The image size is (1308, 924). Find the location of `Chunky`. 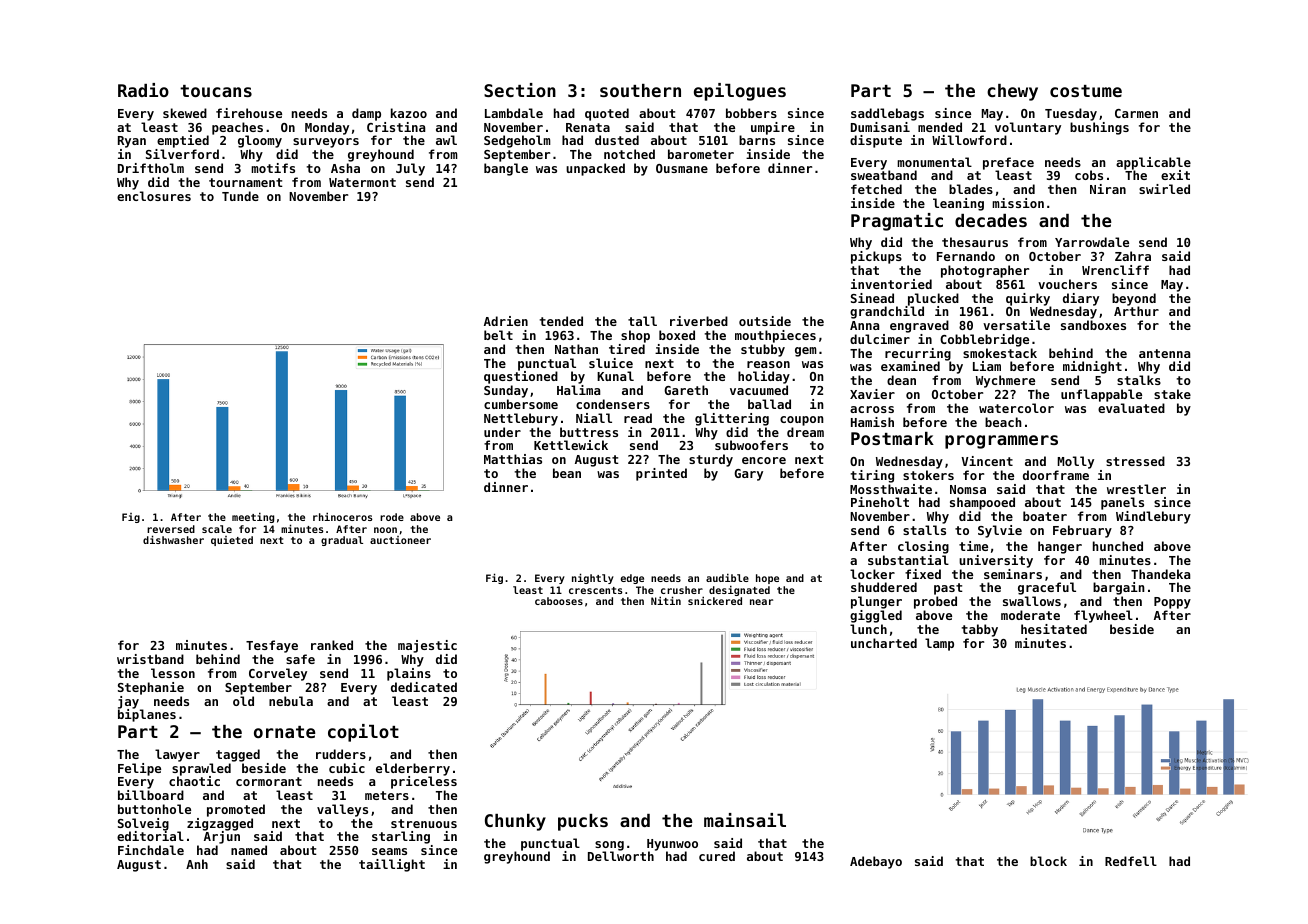

Chunky is located at coordinates (515, 822).
